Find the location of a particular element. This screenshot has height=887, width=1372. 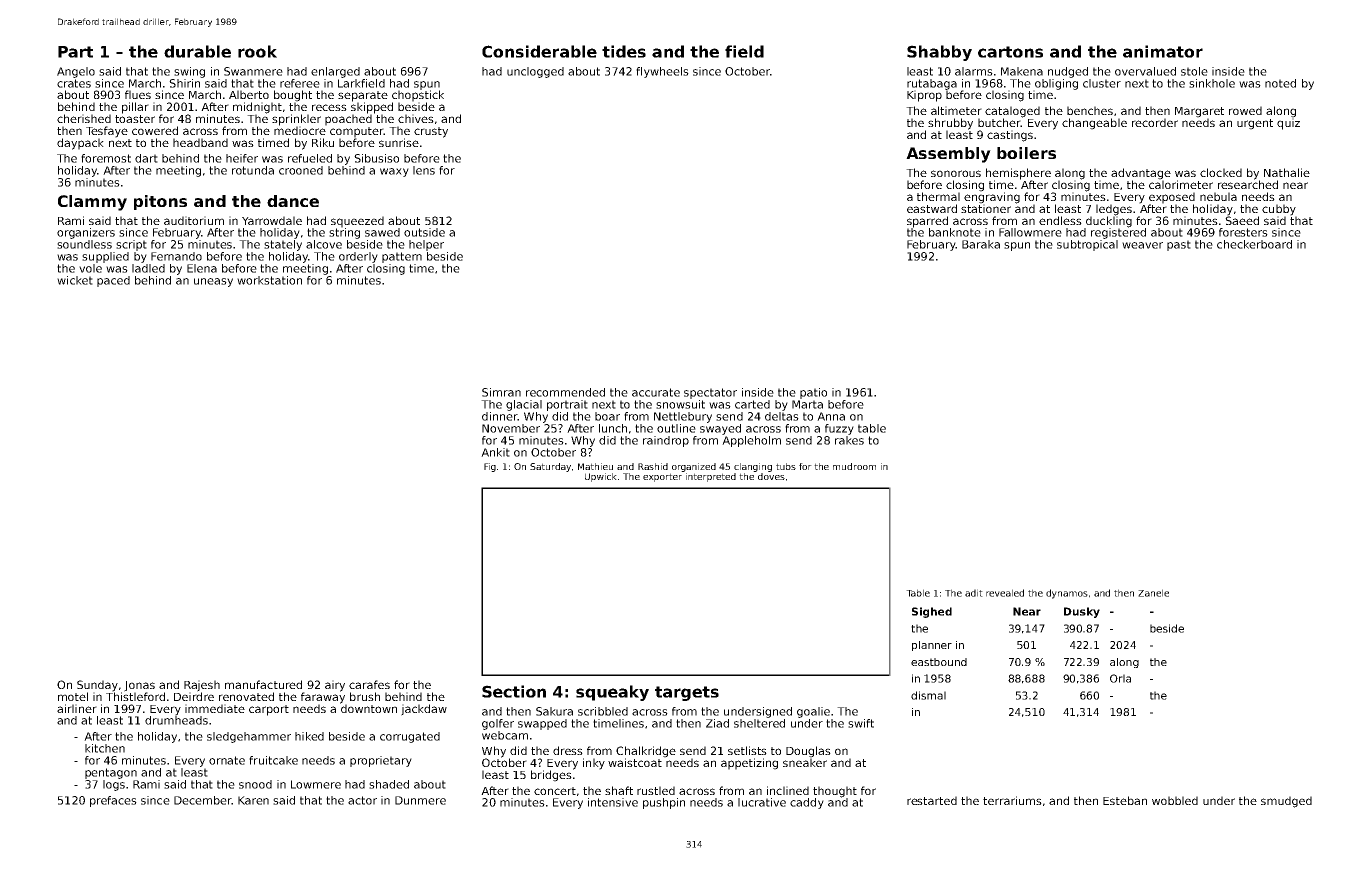

Karen is located at coordinates (253, 800).
